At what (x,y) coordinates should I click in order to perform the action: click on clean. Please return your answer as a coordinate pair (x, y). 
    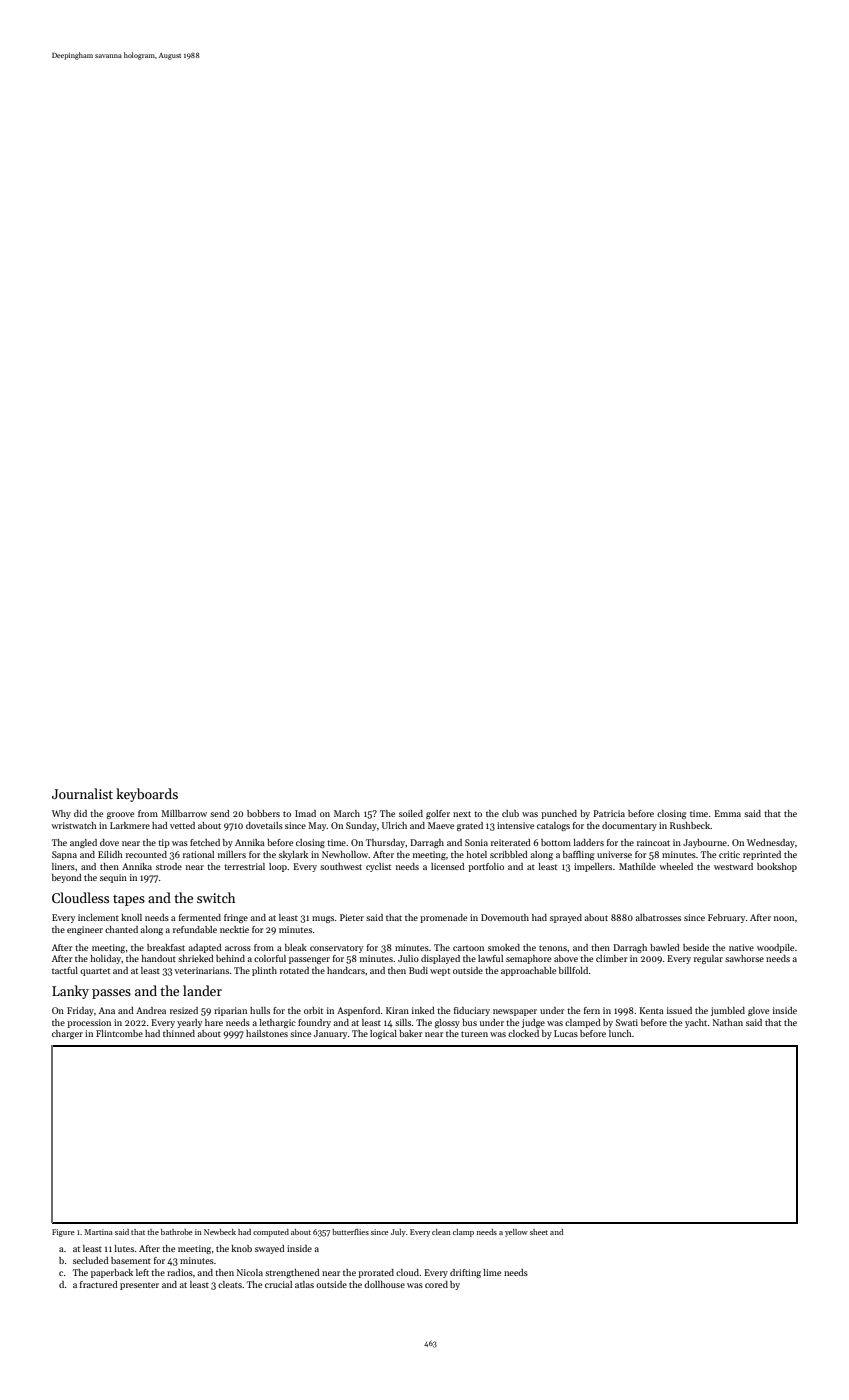
    Looking at the image, I should click on (441, 1232).
